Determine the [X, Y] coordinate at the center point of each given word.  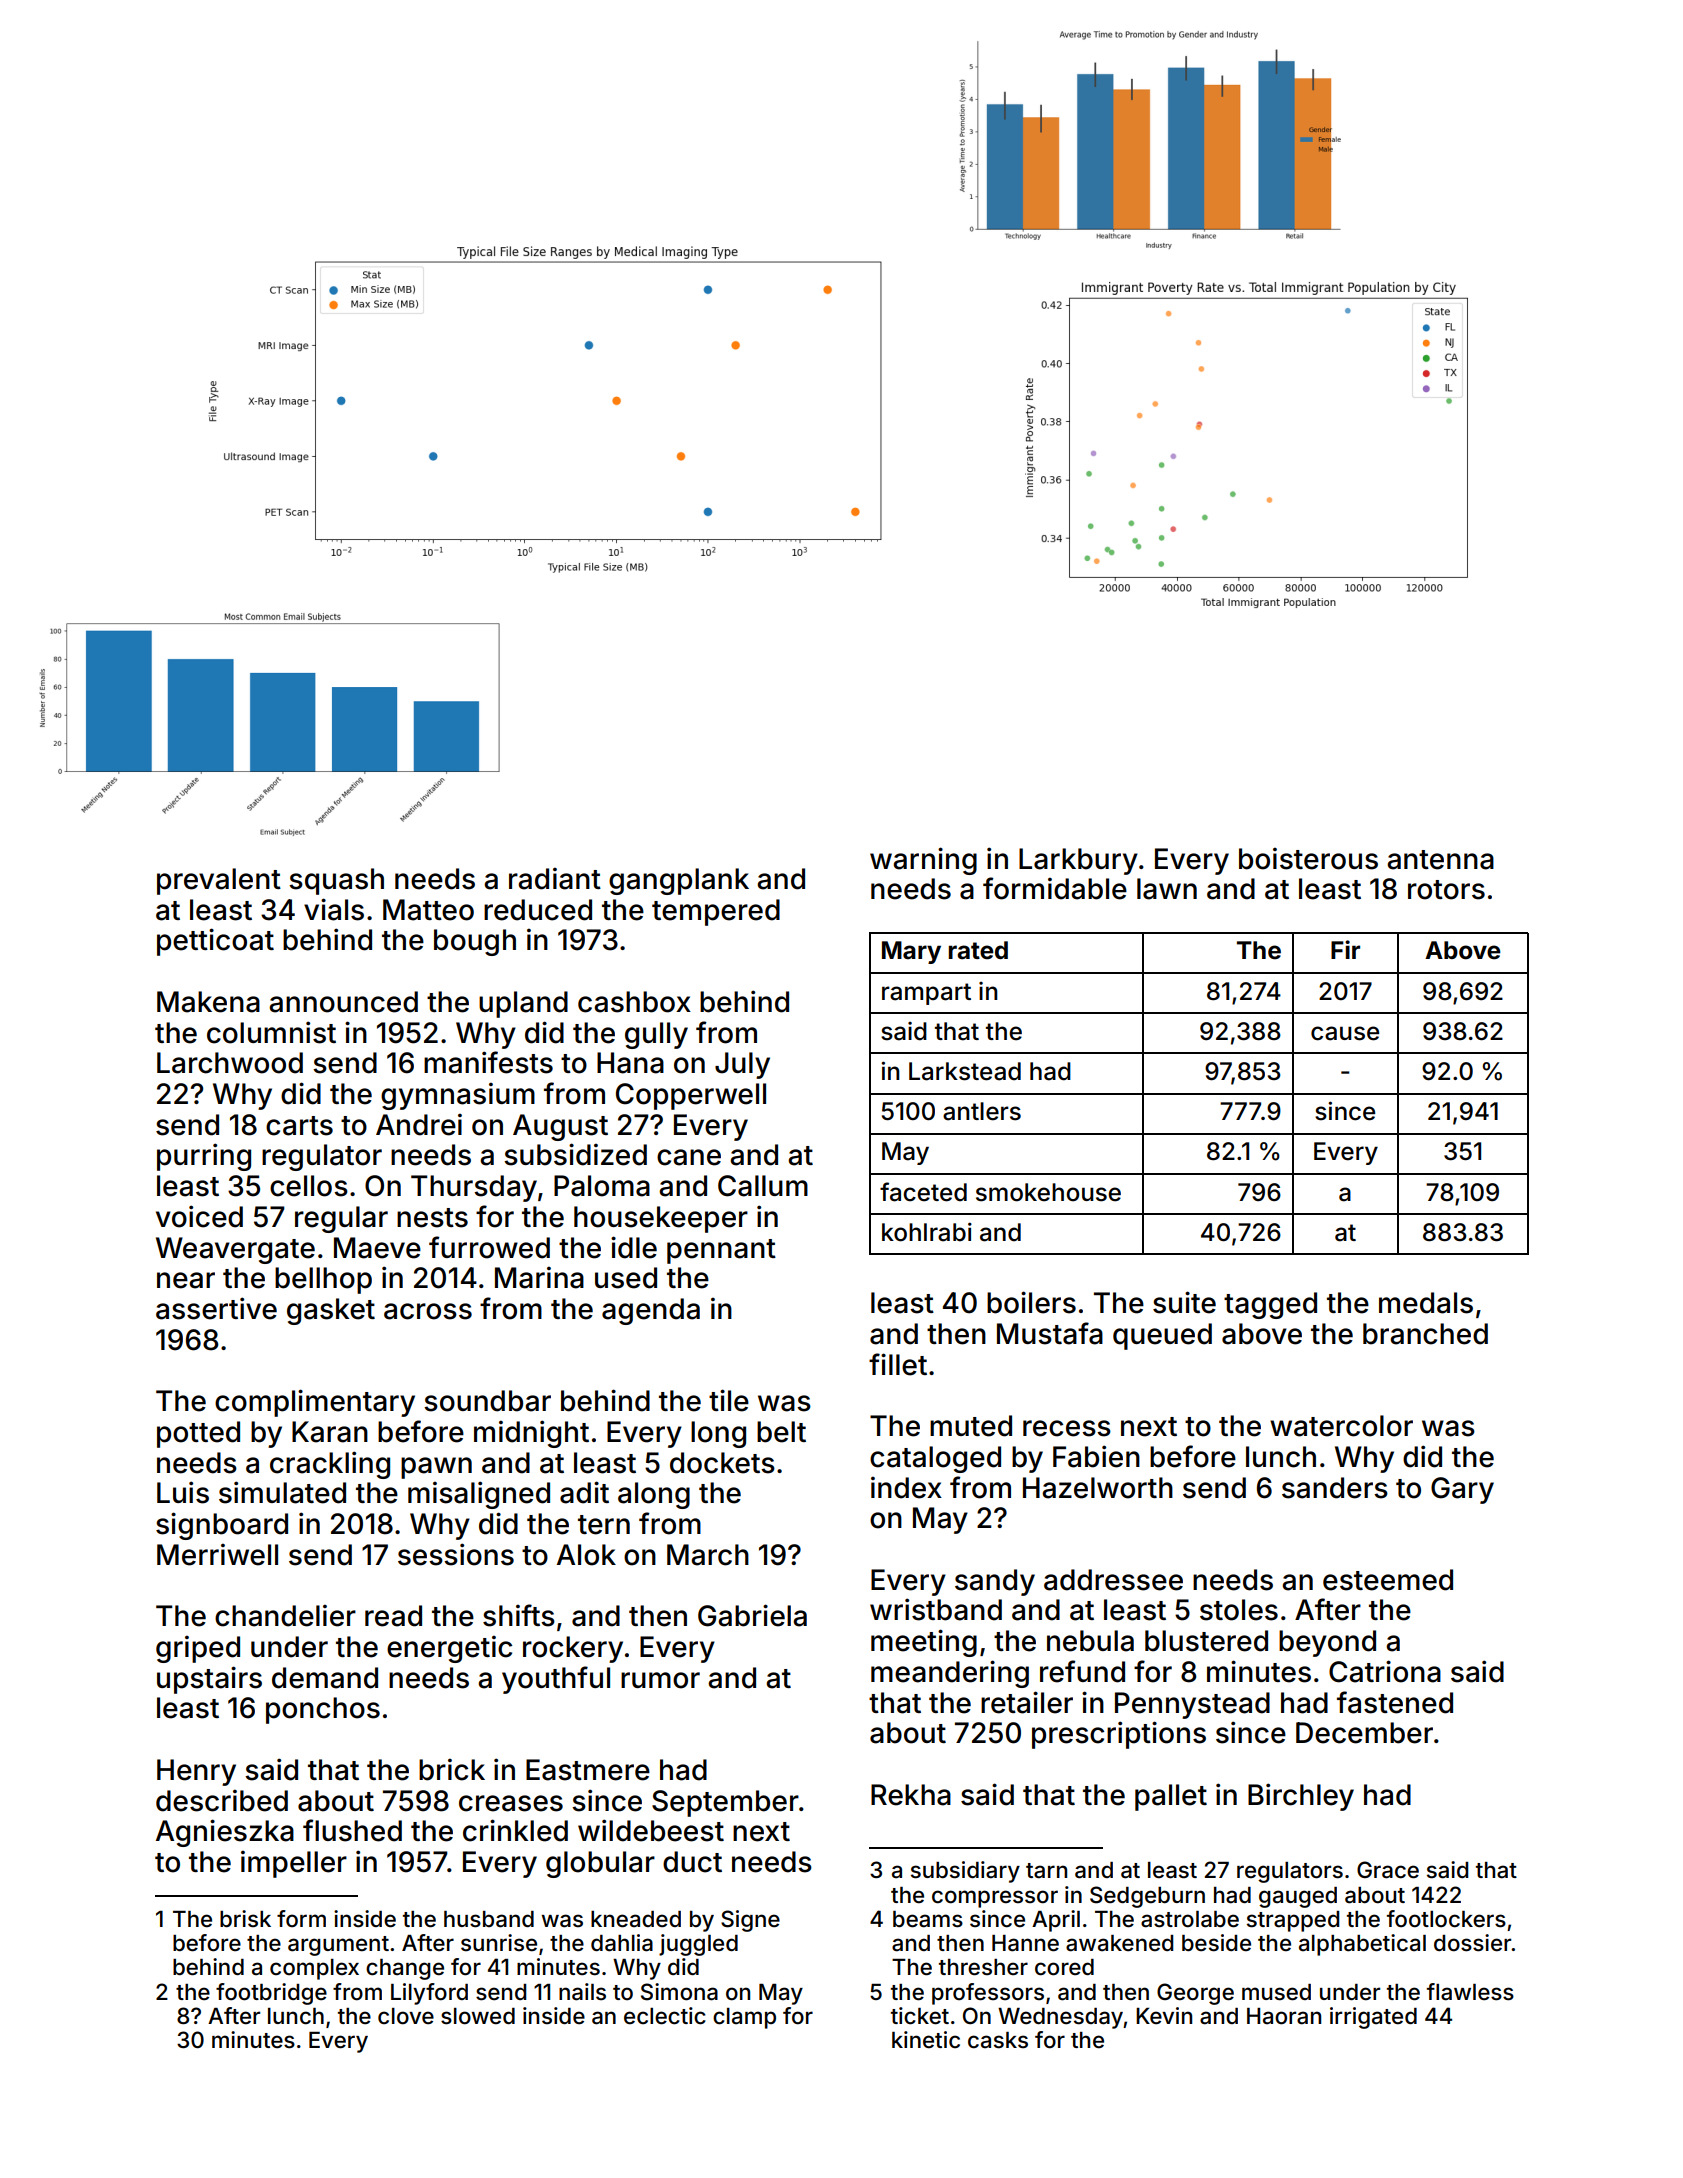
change [405, 1969]
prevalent [219, 881]
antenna [1440, 860]
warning [923, 861]
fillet [898, 1364]
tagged [1270, 1305]
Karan [330, 1432]
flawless [1470, 1992]
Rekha [911, 1795]
